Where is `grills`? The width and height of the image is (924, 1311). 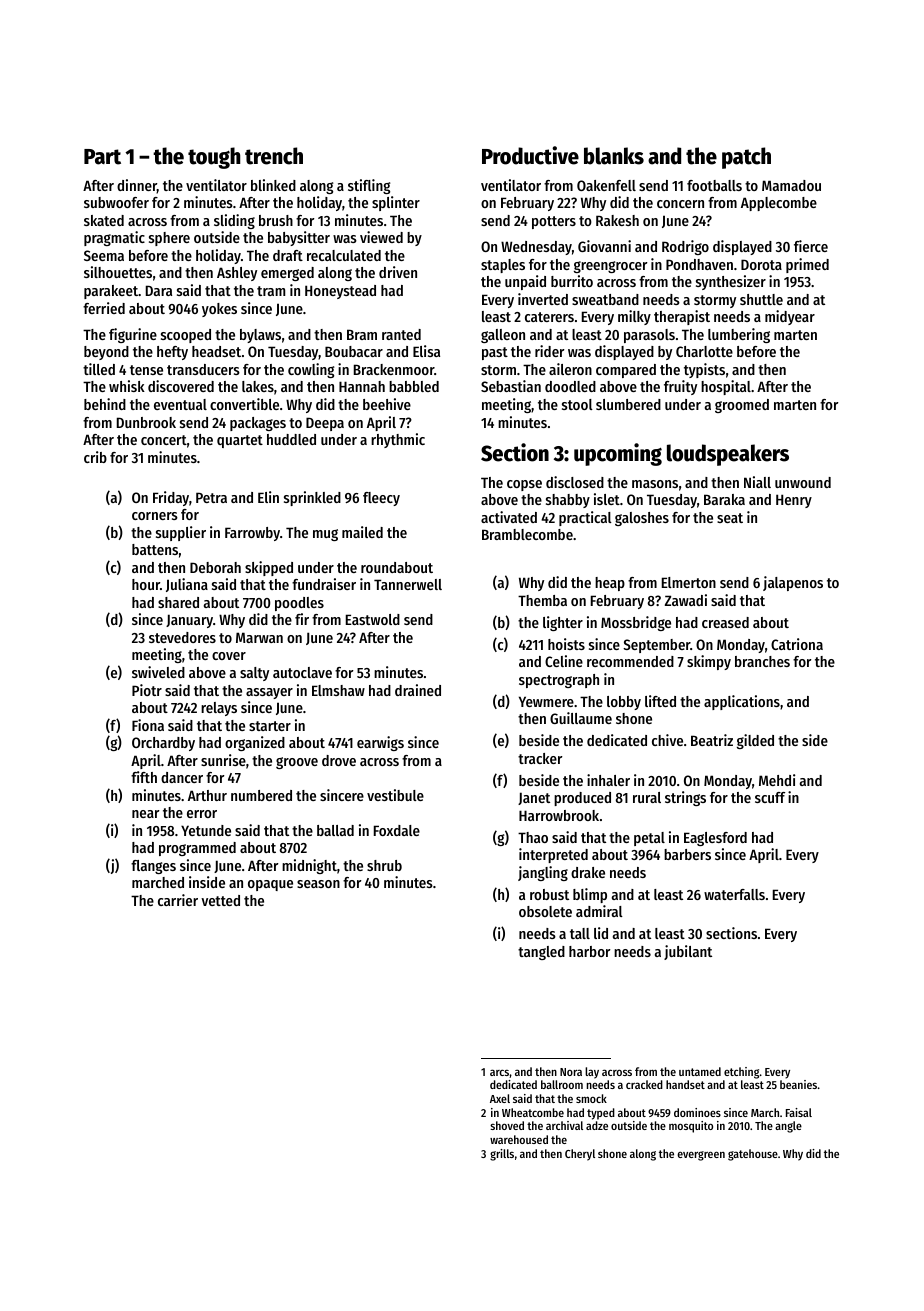
grills is located at coordinates (502, 1155).
